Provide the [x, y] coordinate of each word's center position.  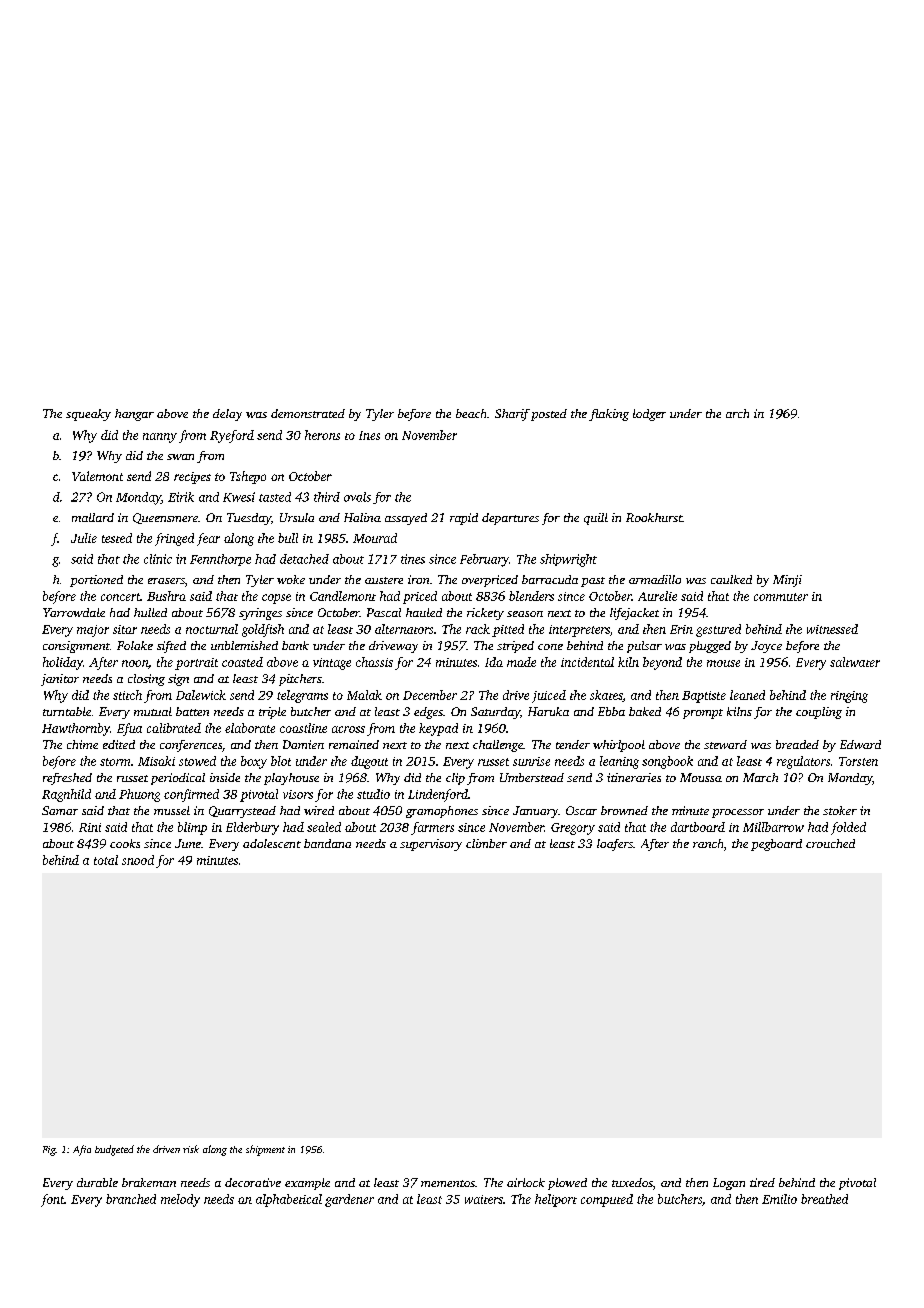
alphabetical [289, 1200]
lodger [649, 415]
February [484, 560]
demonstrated [308, 413]
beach [471, 413]
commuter [781, 597]
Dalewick [201, 695]
